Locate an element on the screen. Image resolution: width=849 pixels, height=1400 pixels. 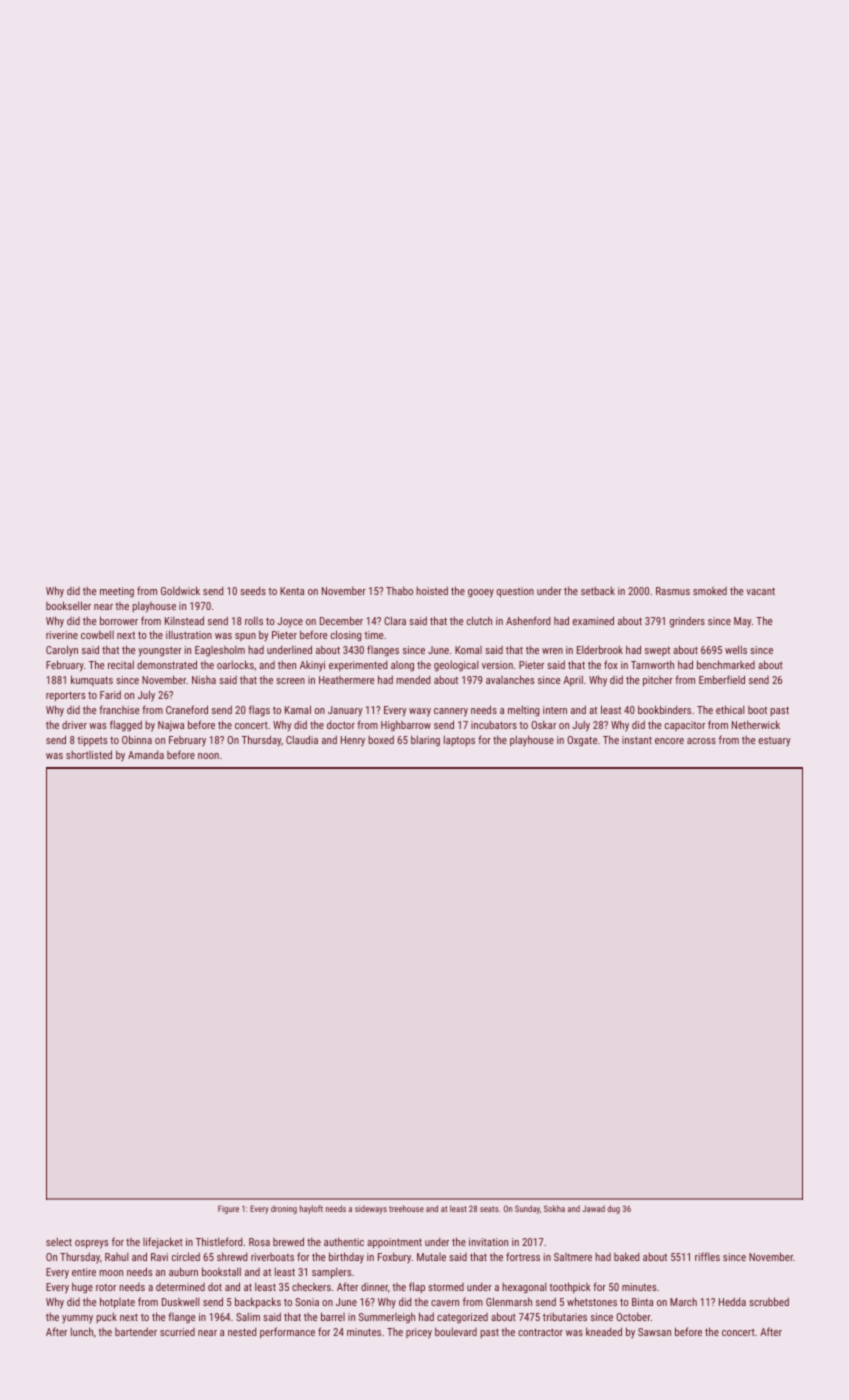
barrel is located at coordinates (333, 1316).
